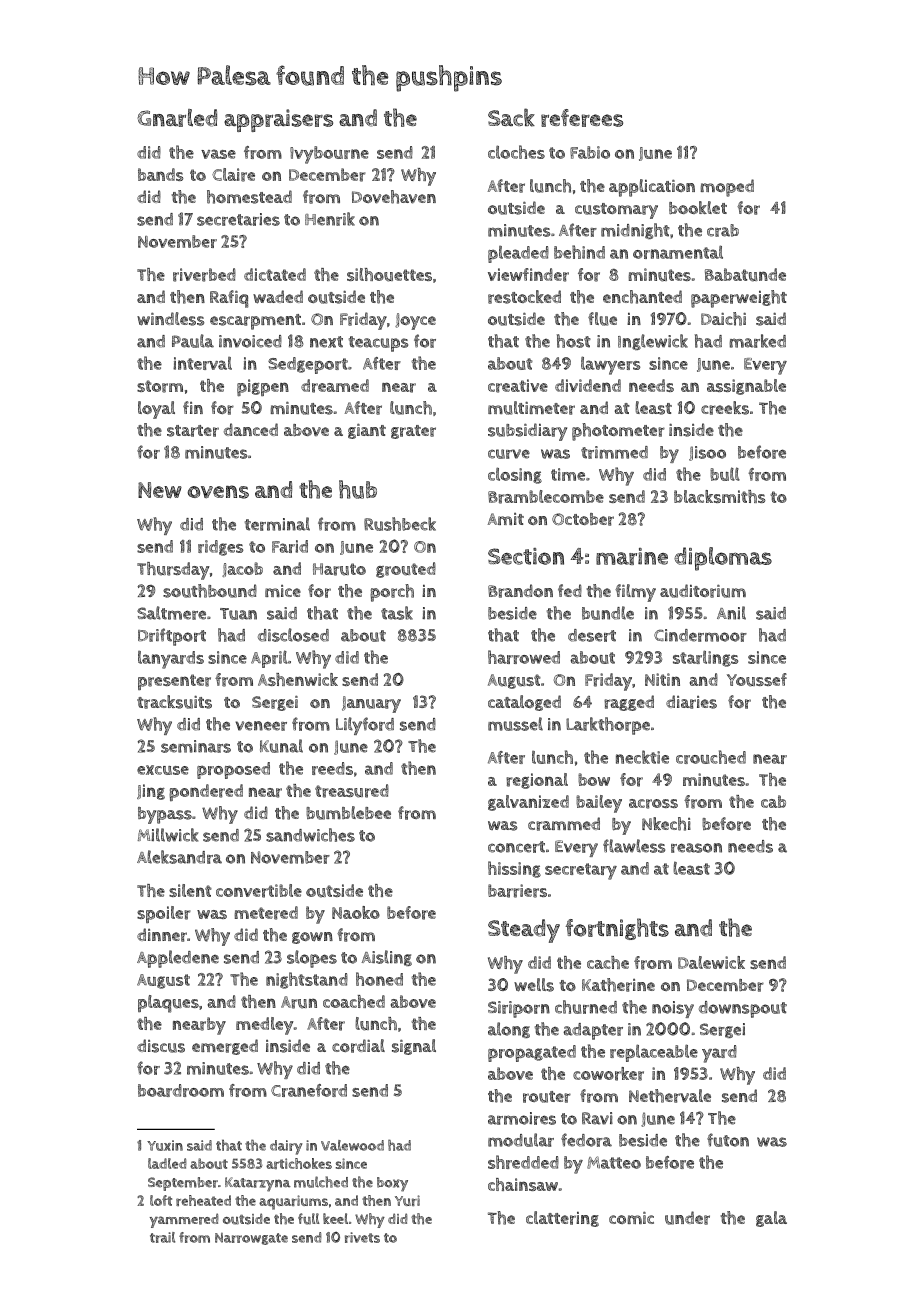  Describe the element at coordinates (415, 321) in the screenshot. I see `Joyce` at that location.
